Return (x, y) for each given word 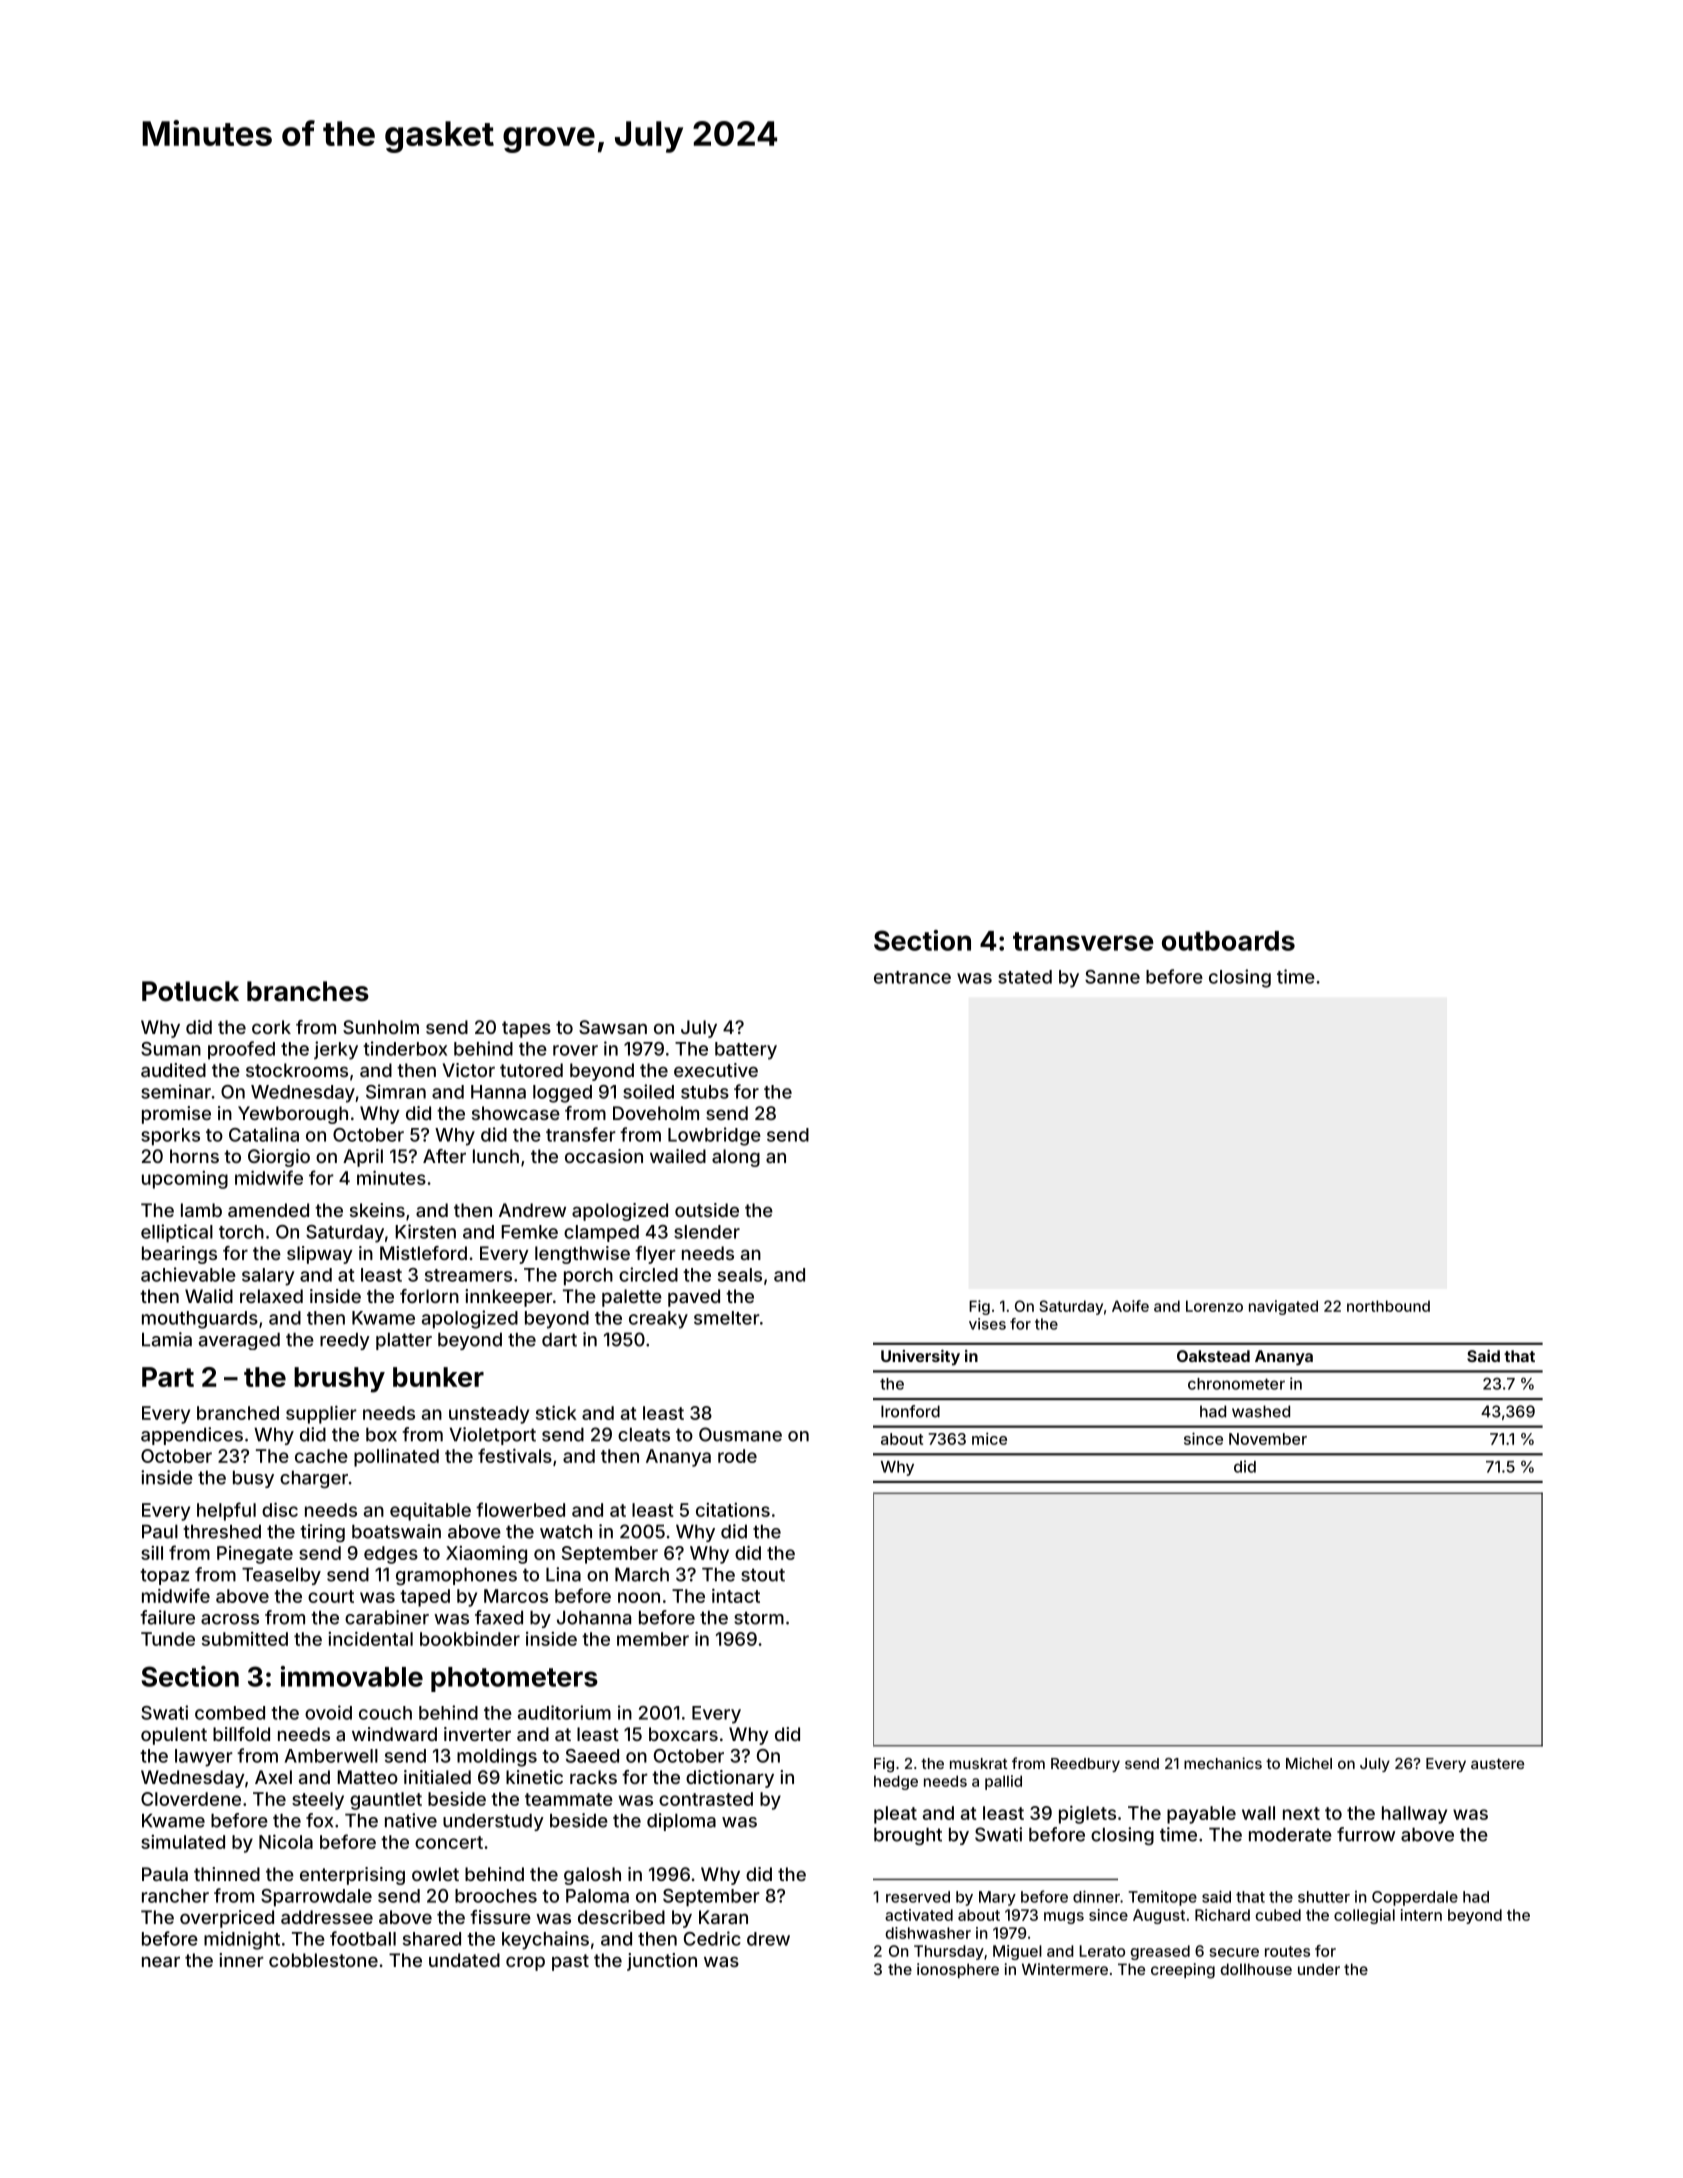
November (1268, 1439)
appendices (192, 1436)
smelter (727, 1318)
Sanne (1112, 977)
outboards (1228, 941)
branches (308, 991)
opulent (174, 1736)
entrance (912, 977)
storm (759, 1618)
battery (746, 1051)
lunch (496, 1156)
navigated (1283, 1307)
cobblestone (323, 1960)
